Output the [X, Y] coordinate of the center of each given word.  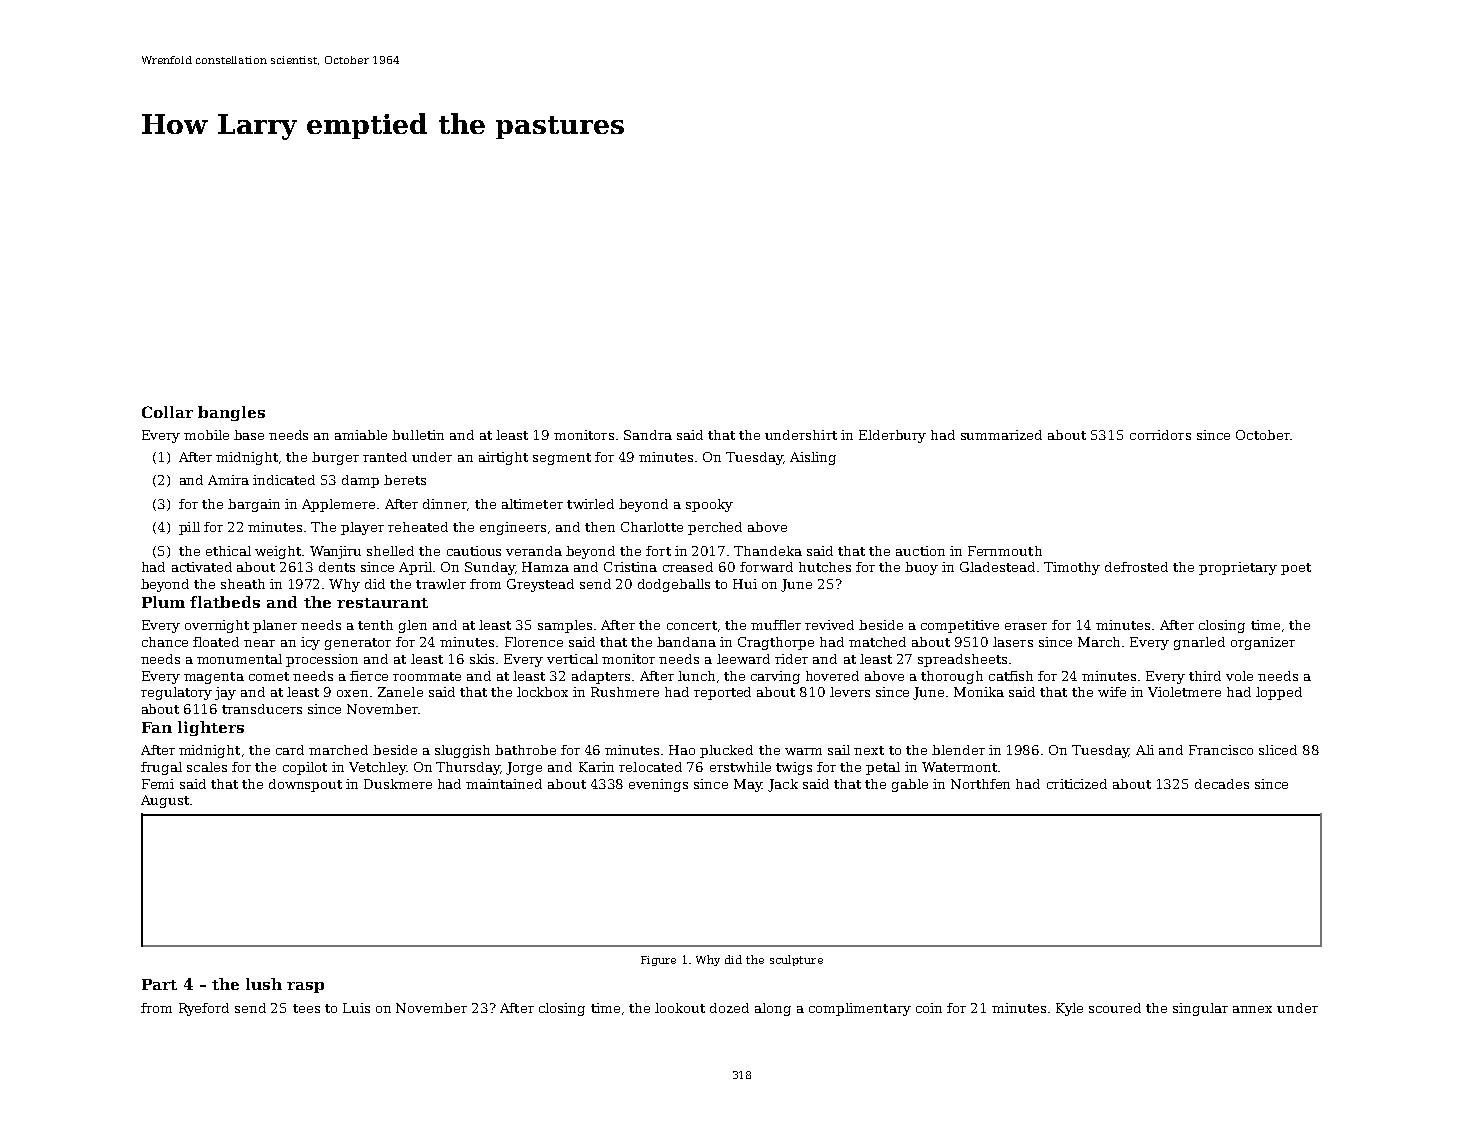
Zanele [400, 692]
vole [1239, 676]
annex [1252, 1009]
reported [722, 693]
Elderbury [892, 436]
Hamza [545, 567]
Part [159, 984]
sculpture [796, 960]
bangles [231, 413]
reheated [418, 527]
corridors [1160, 435]
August [165, 801]
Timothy [1072, 568]
